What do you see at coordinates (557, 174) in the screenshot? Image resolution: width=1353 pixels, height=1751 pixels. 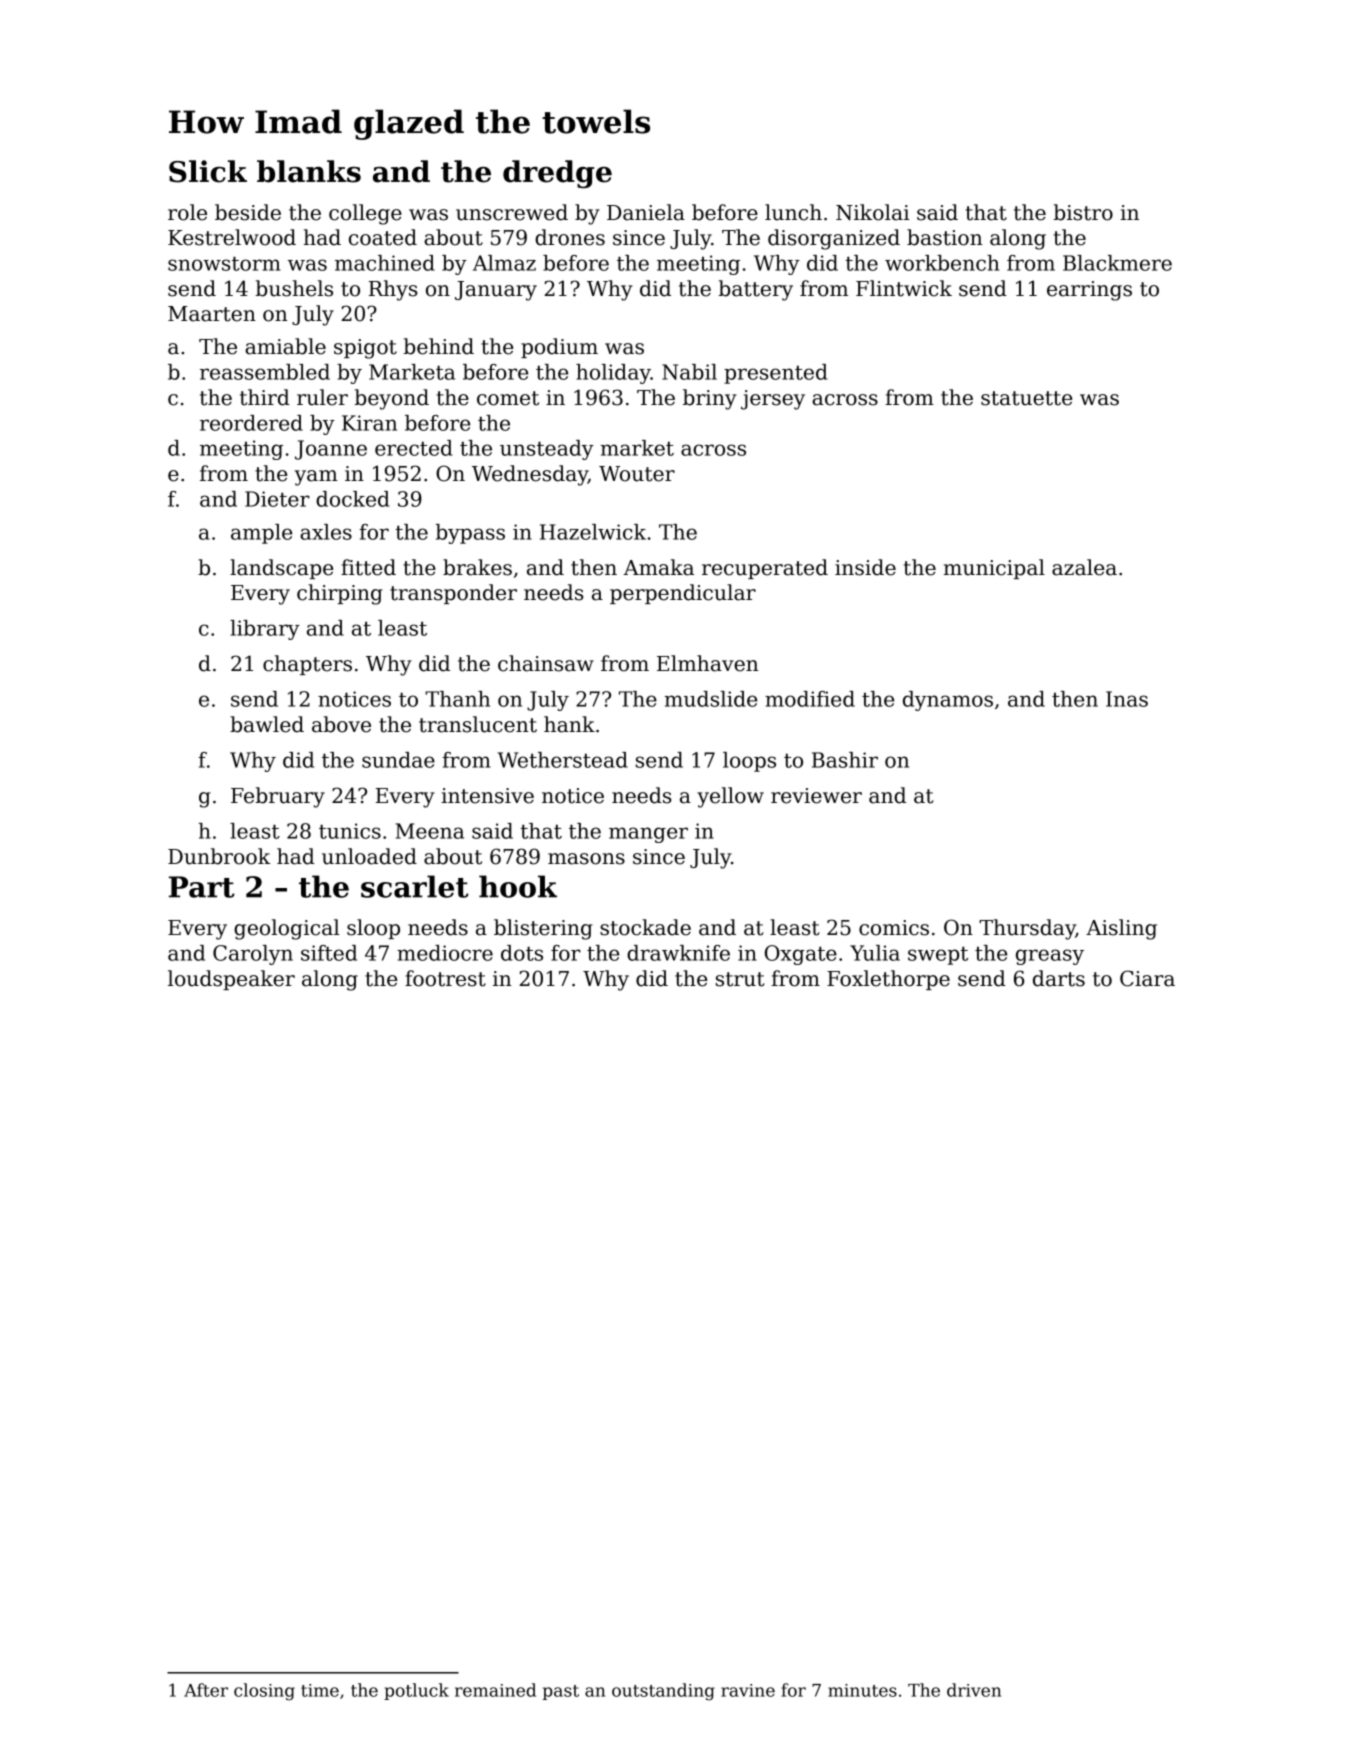 I see `dredge` at bounding box center [557, 174].
